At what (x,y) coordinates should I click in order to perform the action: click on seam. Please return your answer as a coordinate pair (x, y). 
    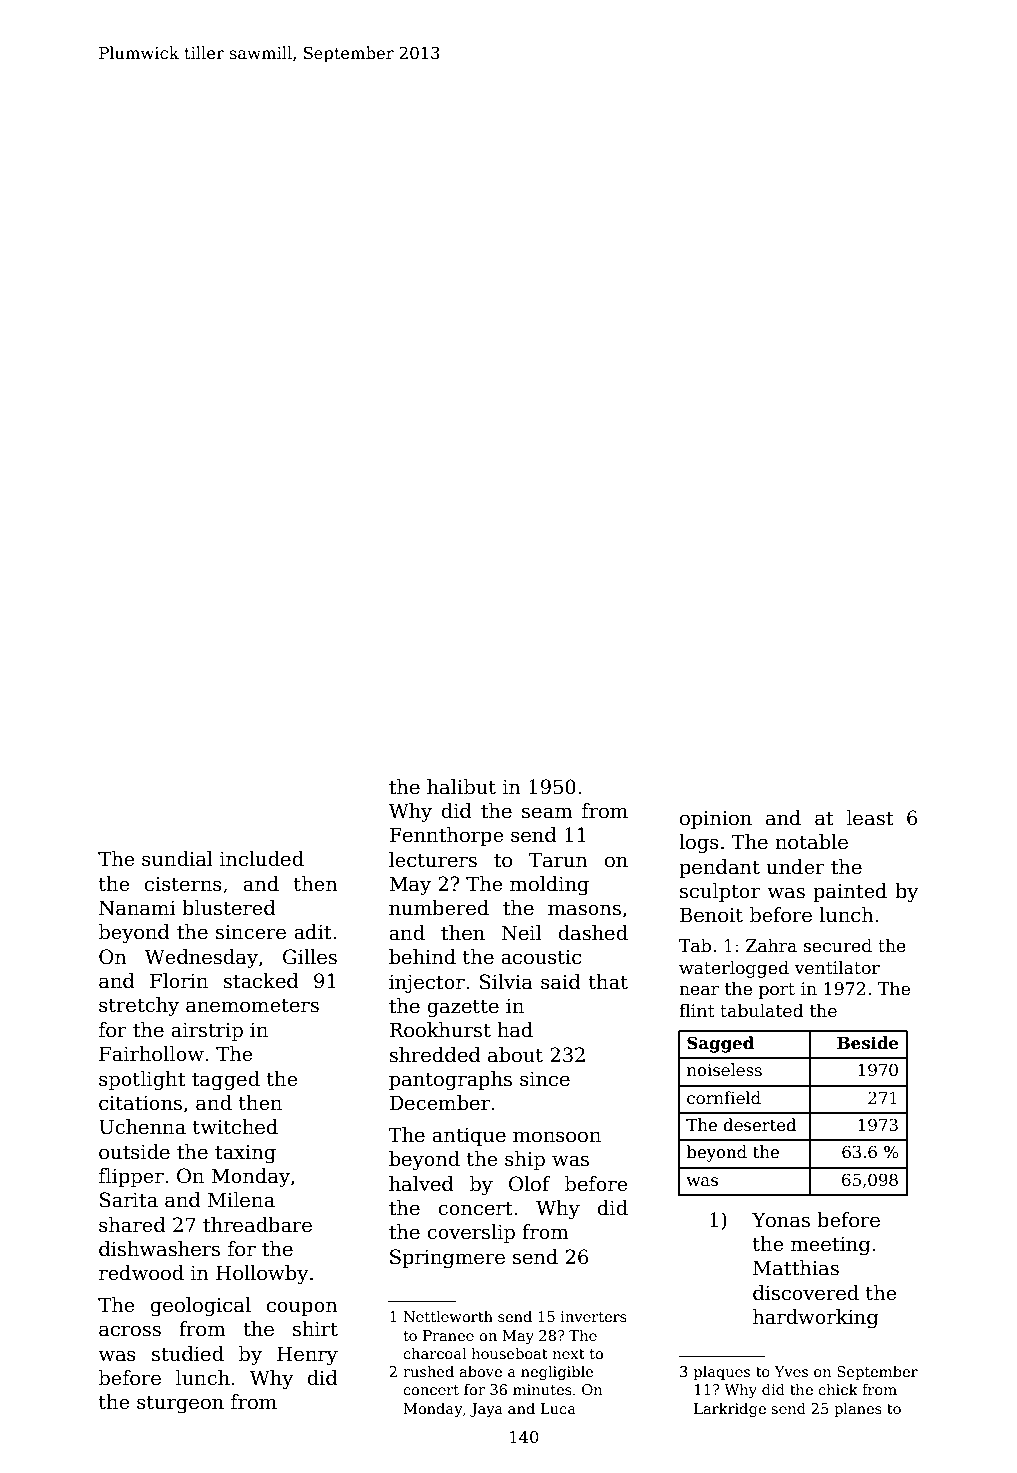
    Looking at the image, I should click on (547, 813).
